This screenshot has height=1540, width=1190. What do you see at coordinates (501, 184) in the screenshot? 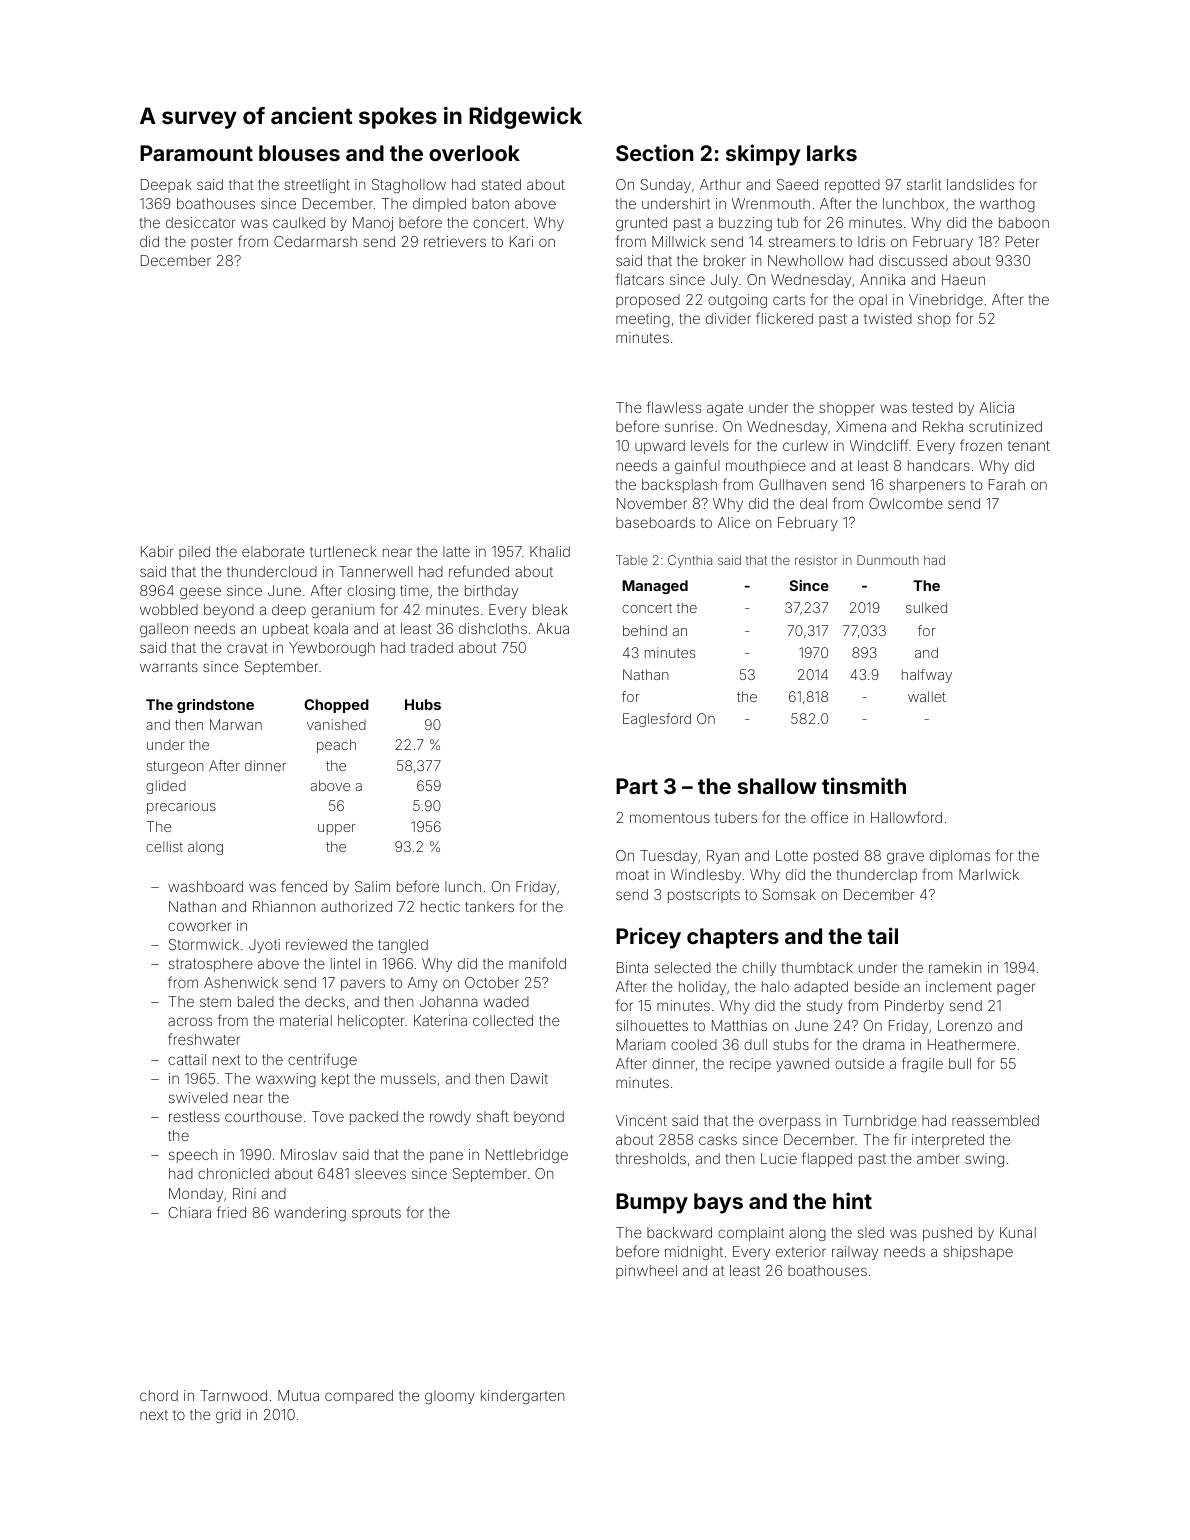
I see `stated` at bounding box center [501, 184].
